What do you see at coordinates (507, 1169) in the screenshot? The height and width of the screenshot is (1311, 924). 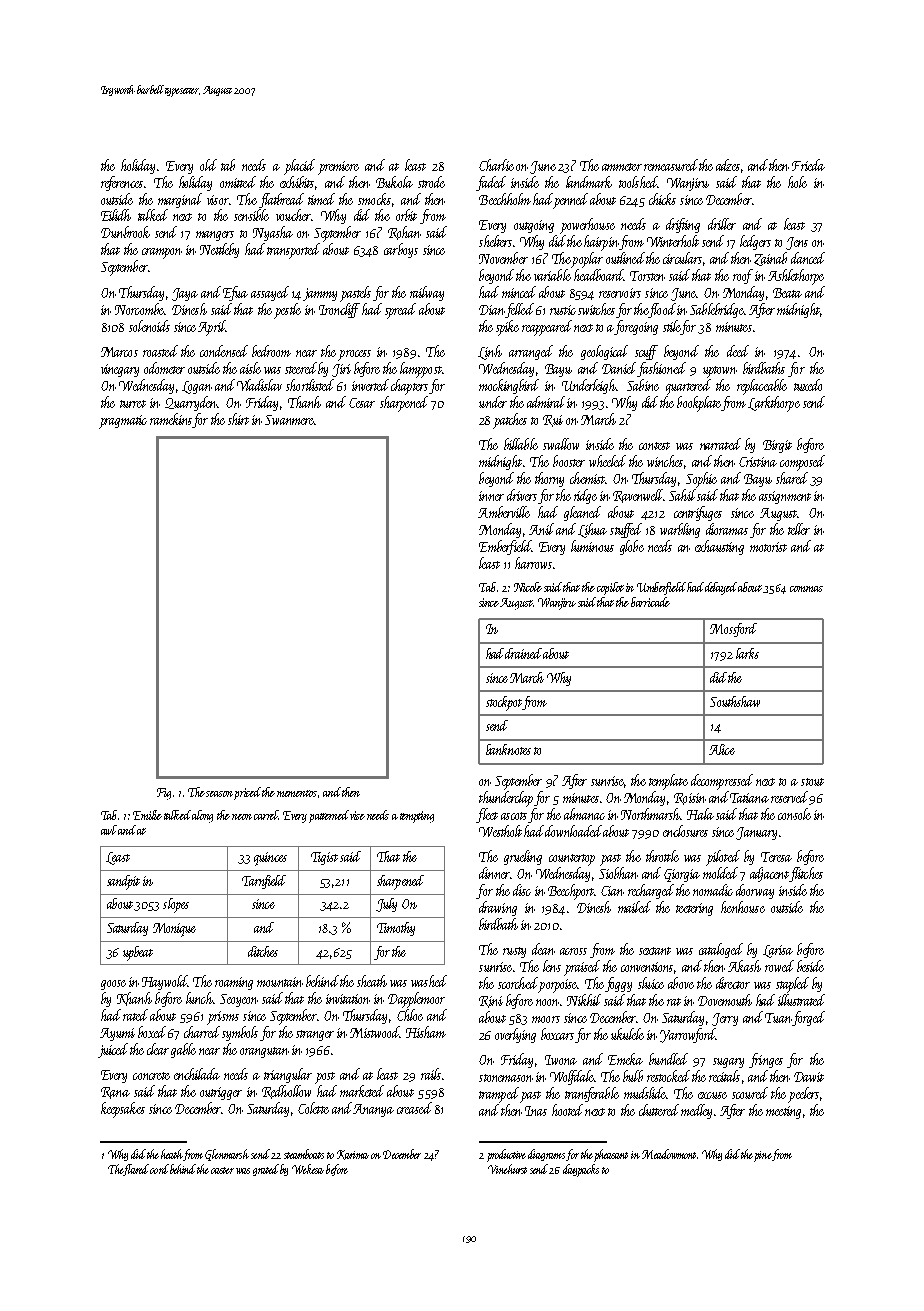 I see `Vinehurst` at bounding box center [507, 1169].
